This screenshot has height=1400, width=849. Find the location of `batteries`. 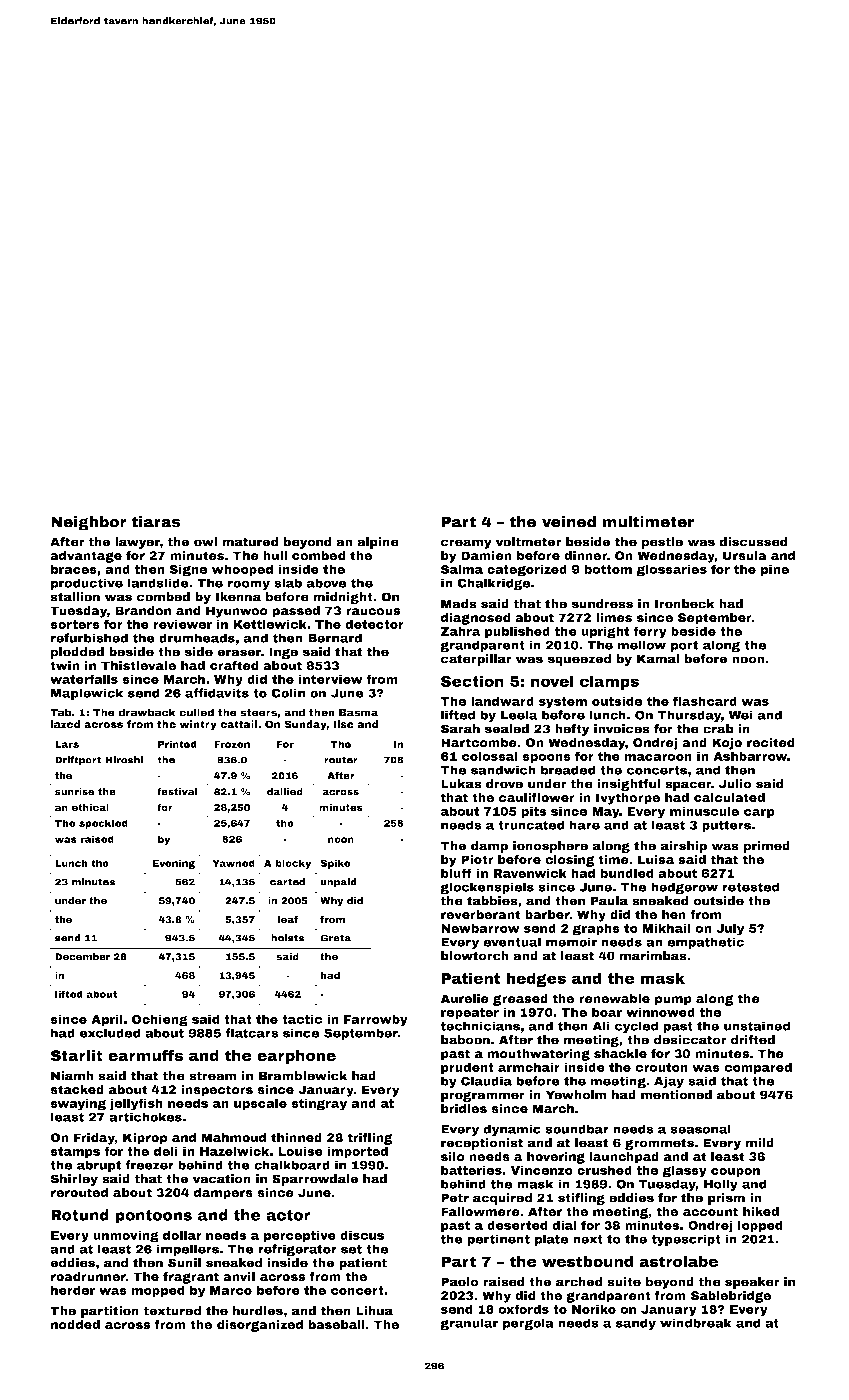

batteries is located at coordinates (471, 1170).
